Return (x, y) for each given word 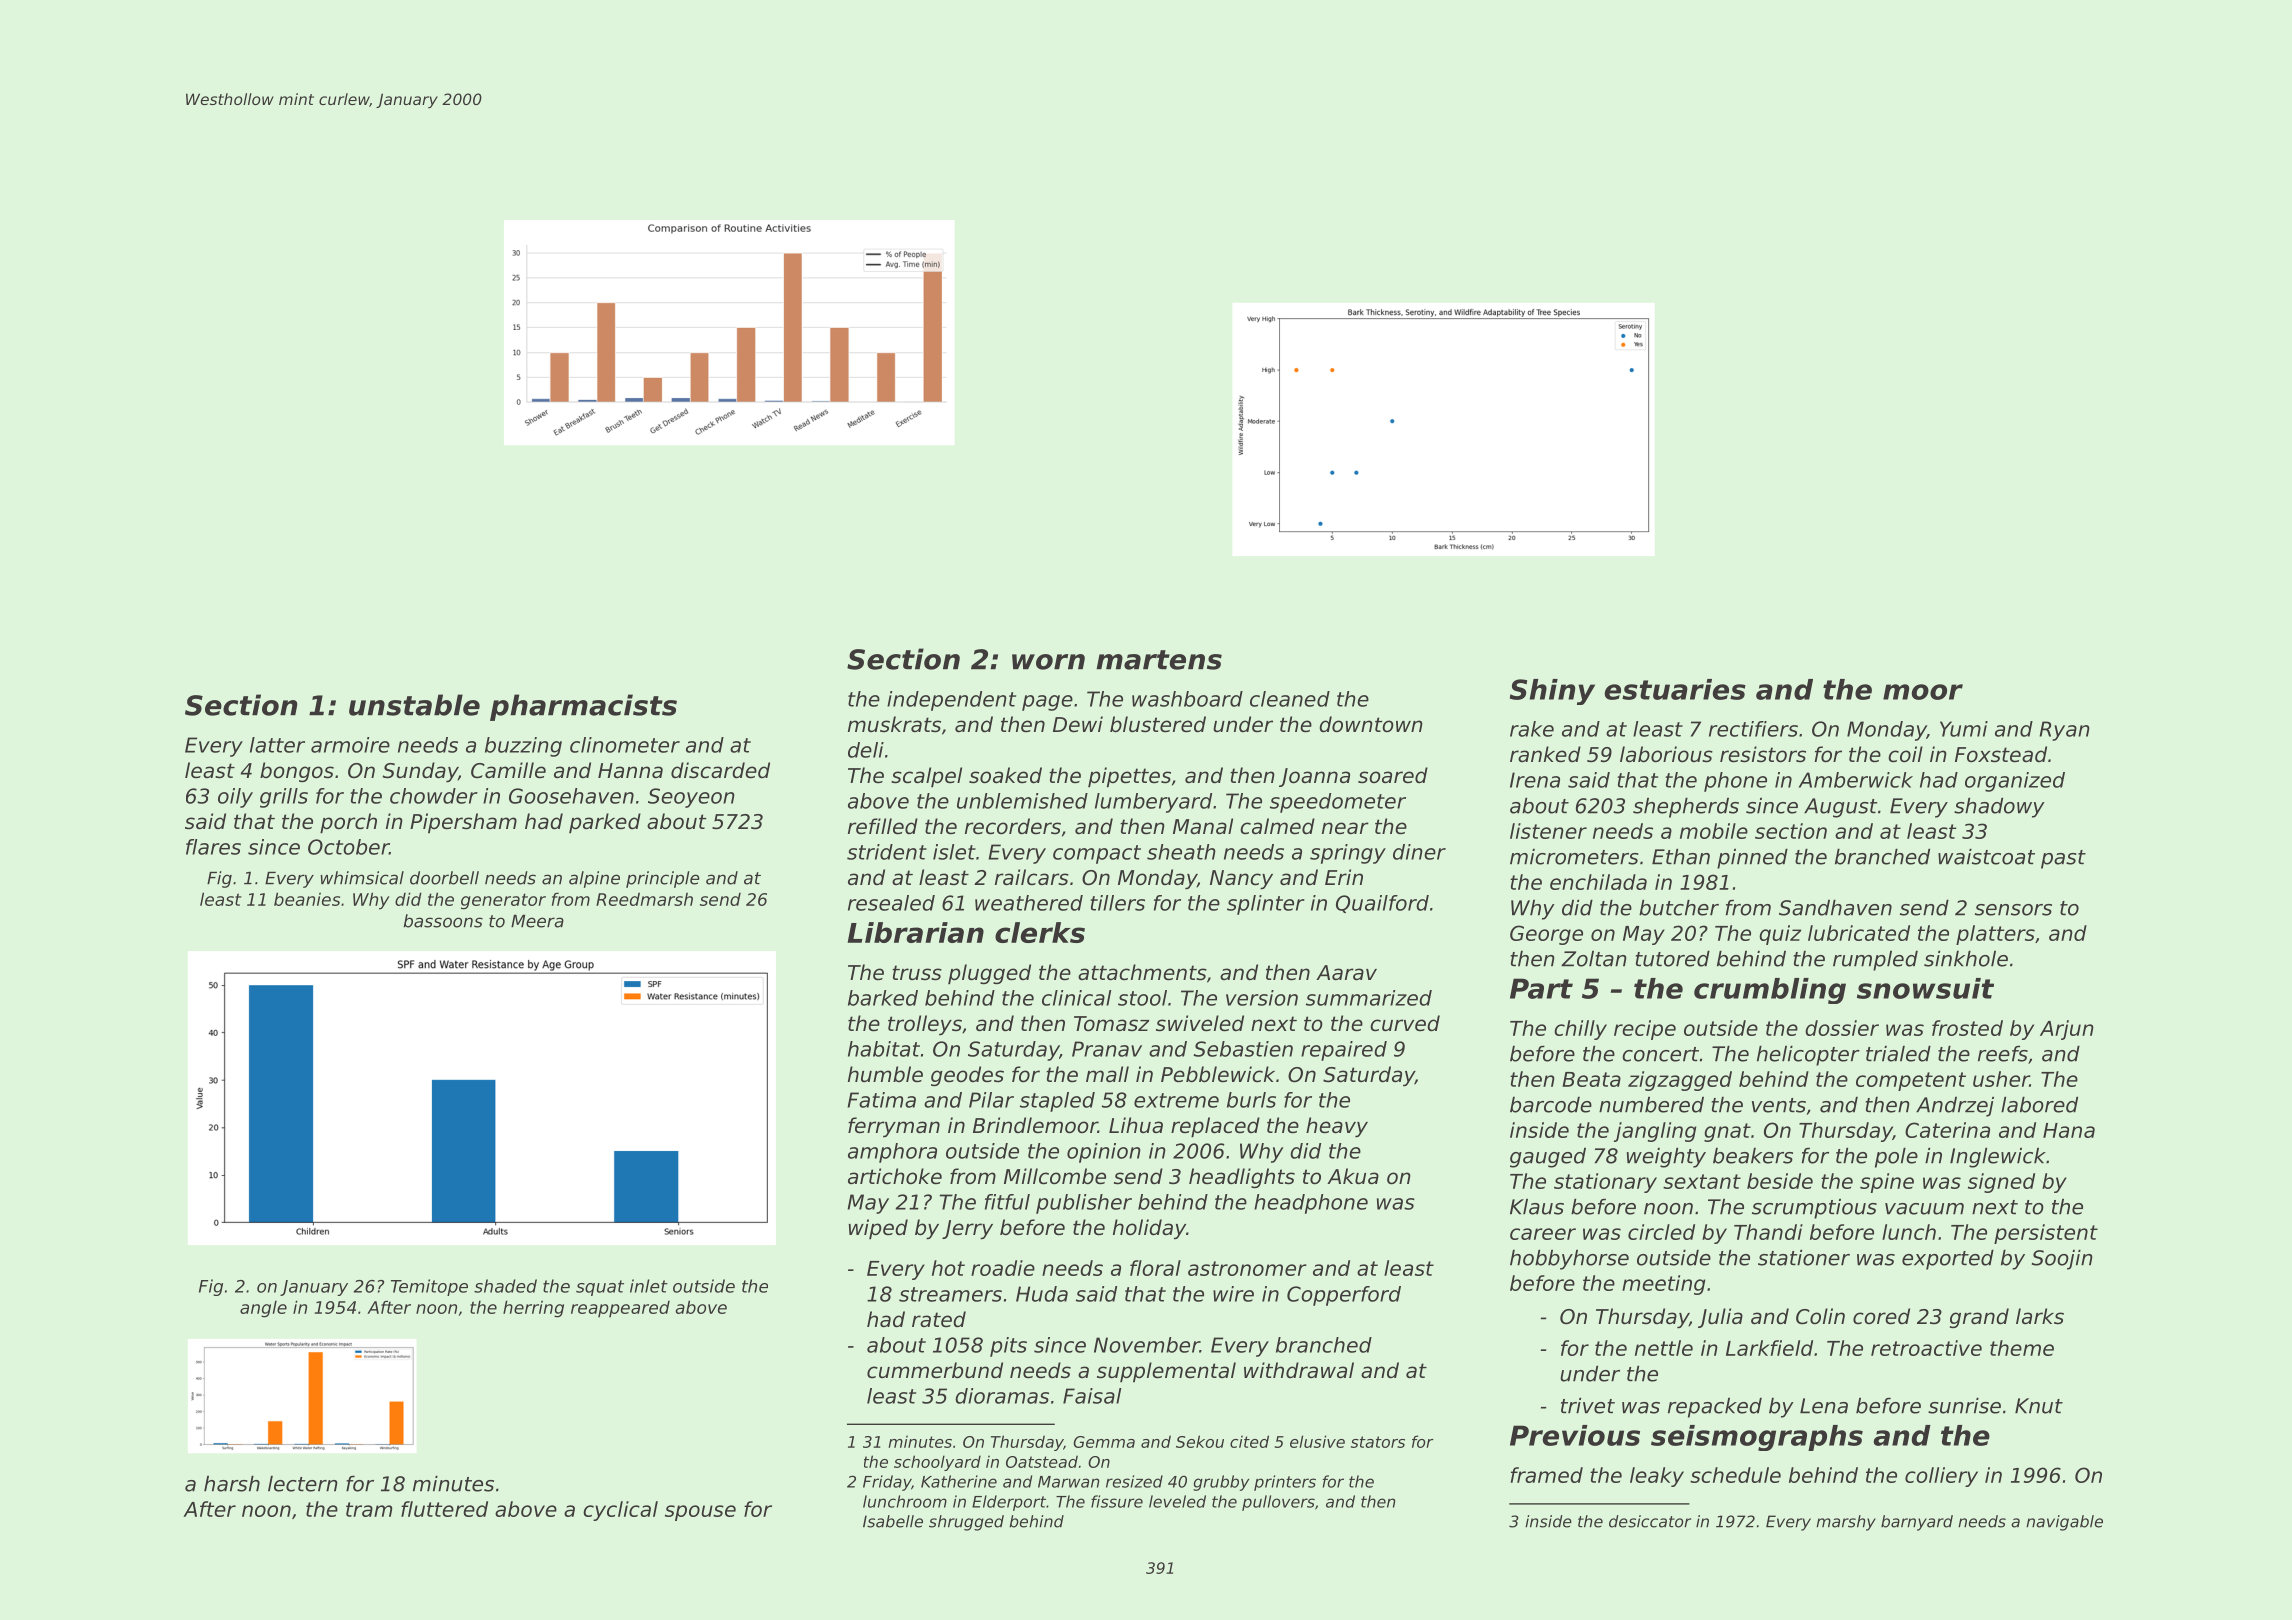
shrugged (966, 1523)
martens (1159, 660)
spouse (700, 1513)
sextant (1702, 1181)
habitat (884, 1049)
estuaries (1675, 689)
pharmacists (583, 707)
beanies (307, 899)
